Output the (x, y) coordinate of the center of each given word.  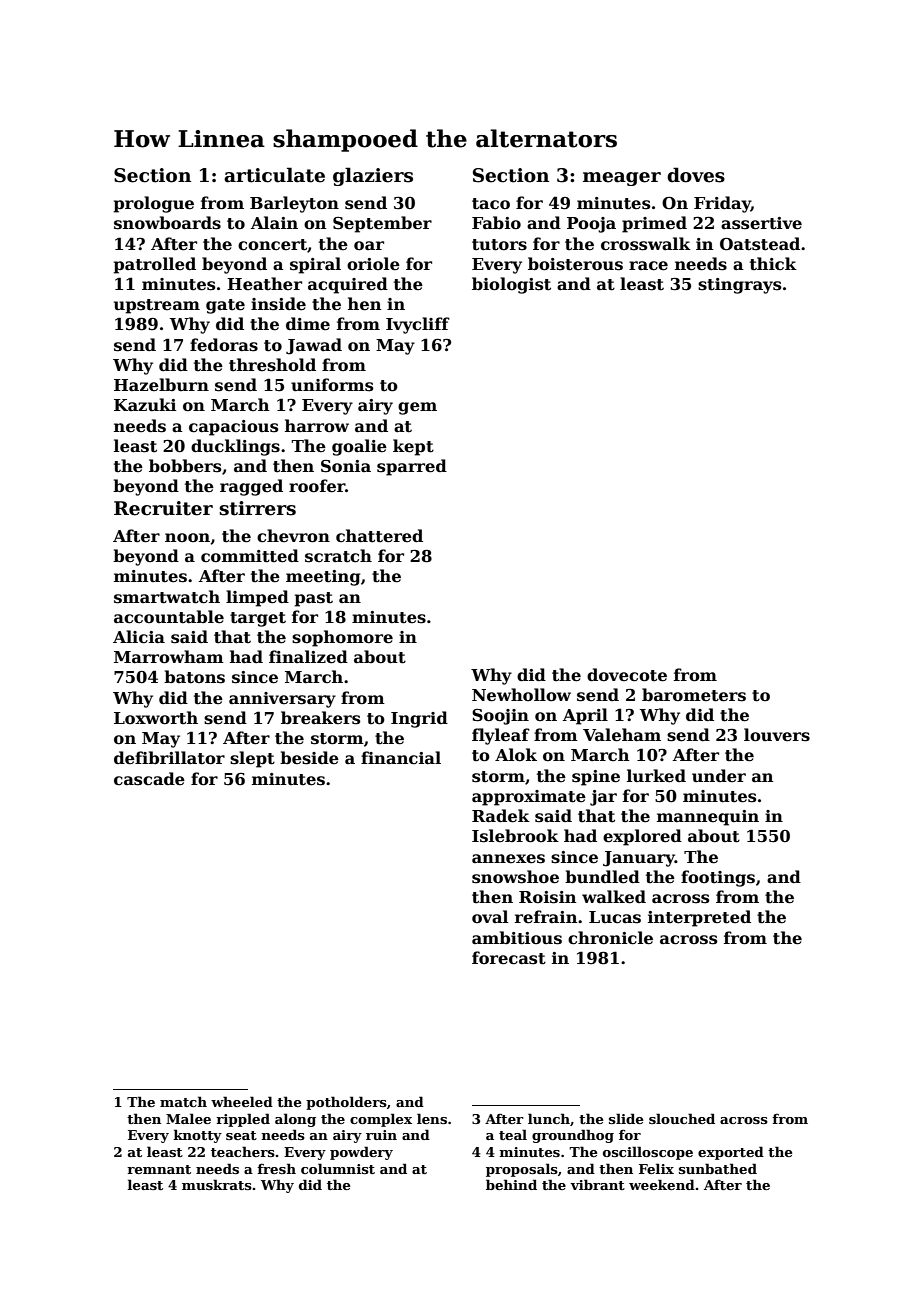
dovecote (627, 675)
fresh (276, 1168)
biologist (511, 285)
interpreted (699, 918)
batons (194, 677)
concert (272, 245)
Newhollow (521, 695)
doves (696, 175)
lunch (549, 1118)
